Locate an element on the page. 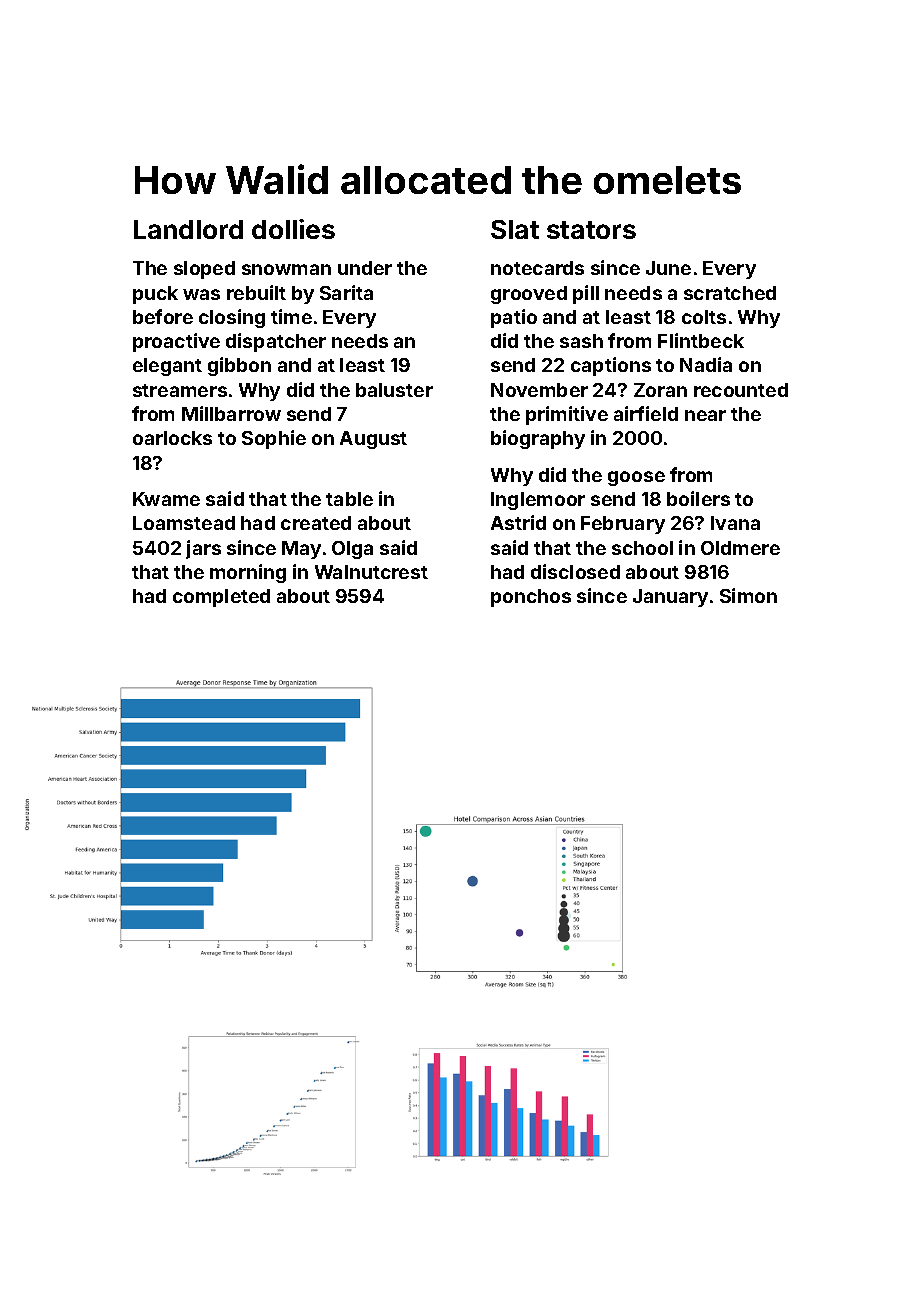  primitive is located at coordinates (567, 415).
